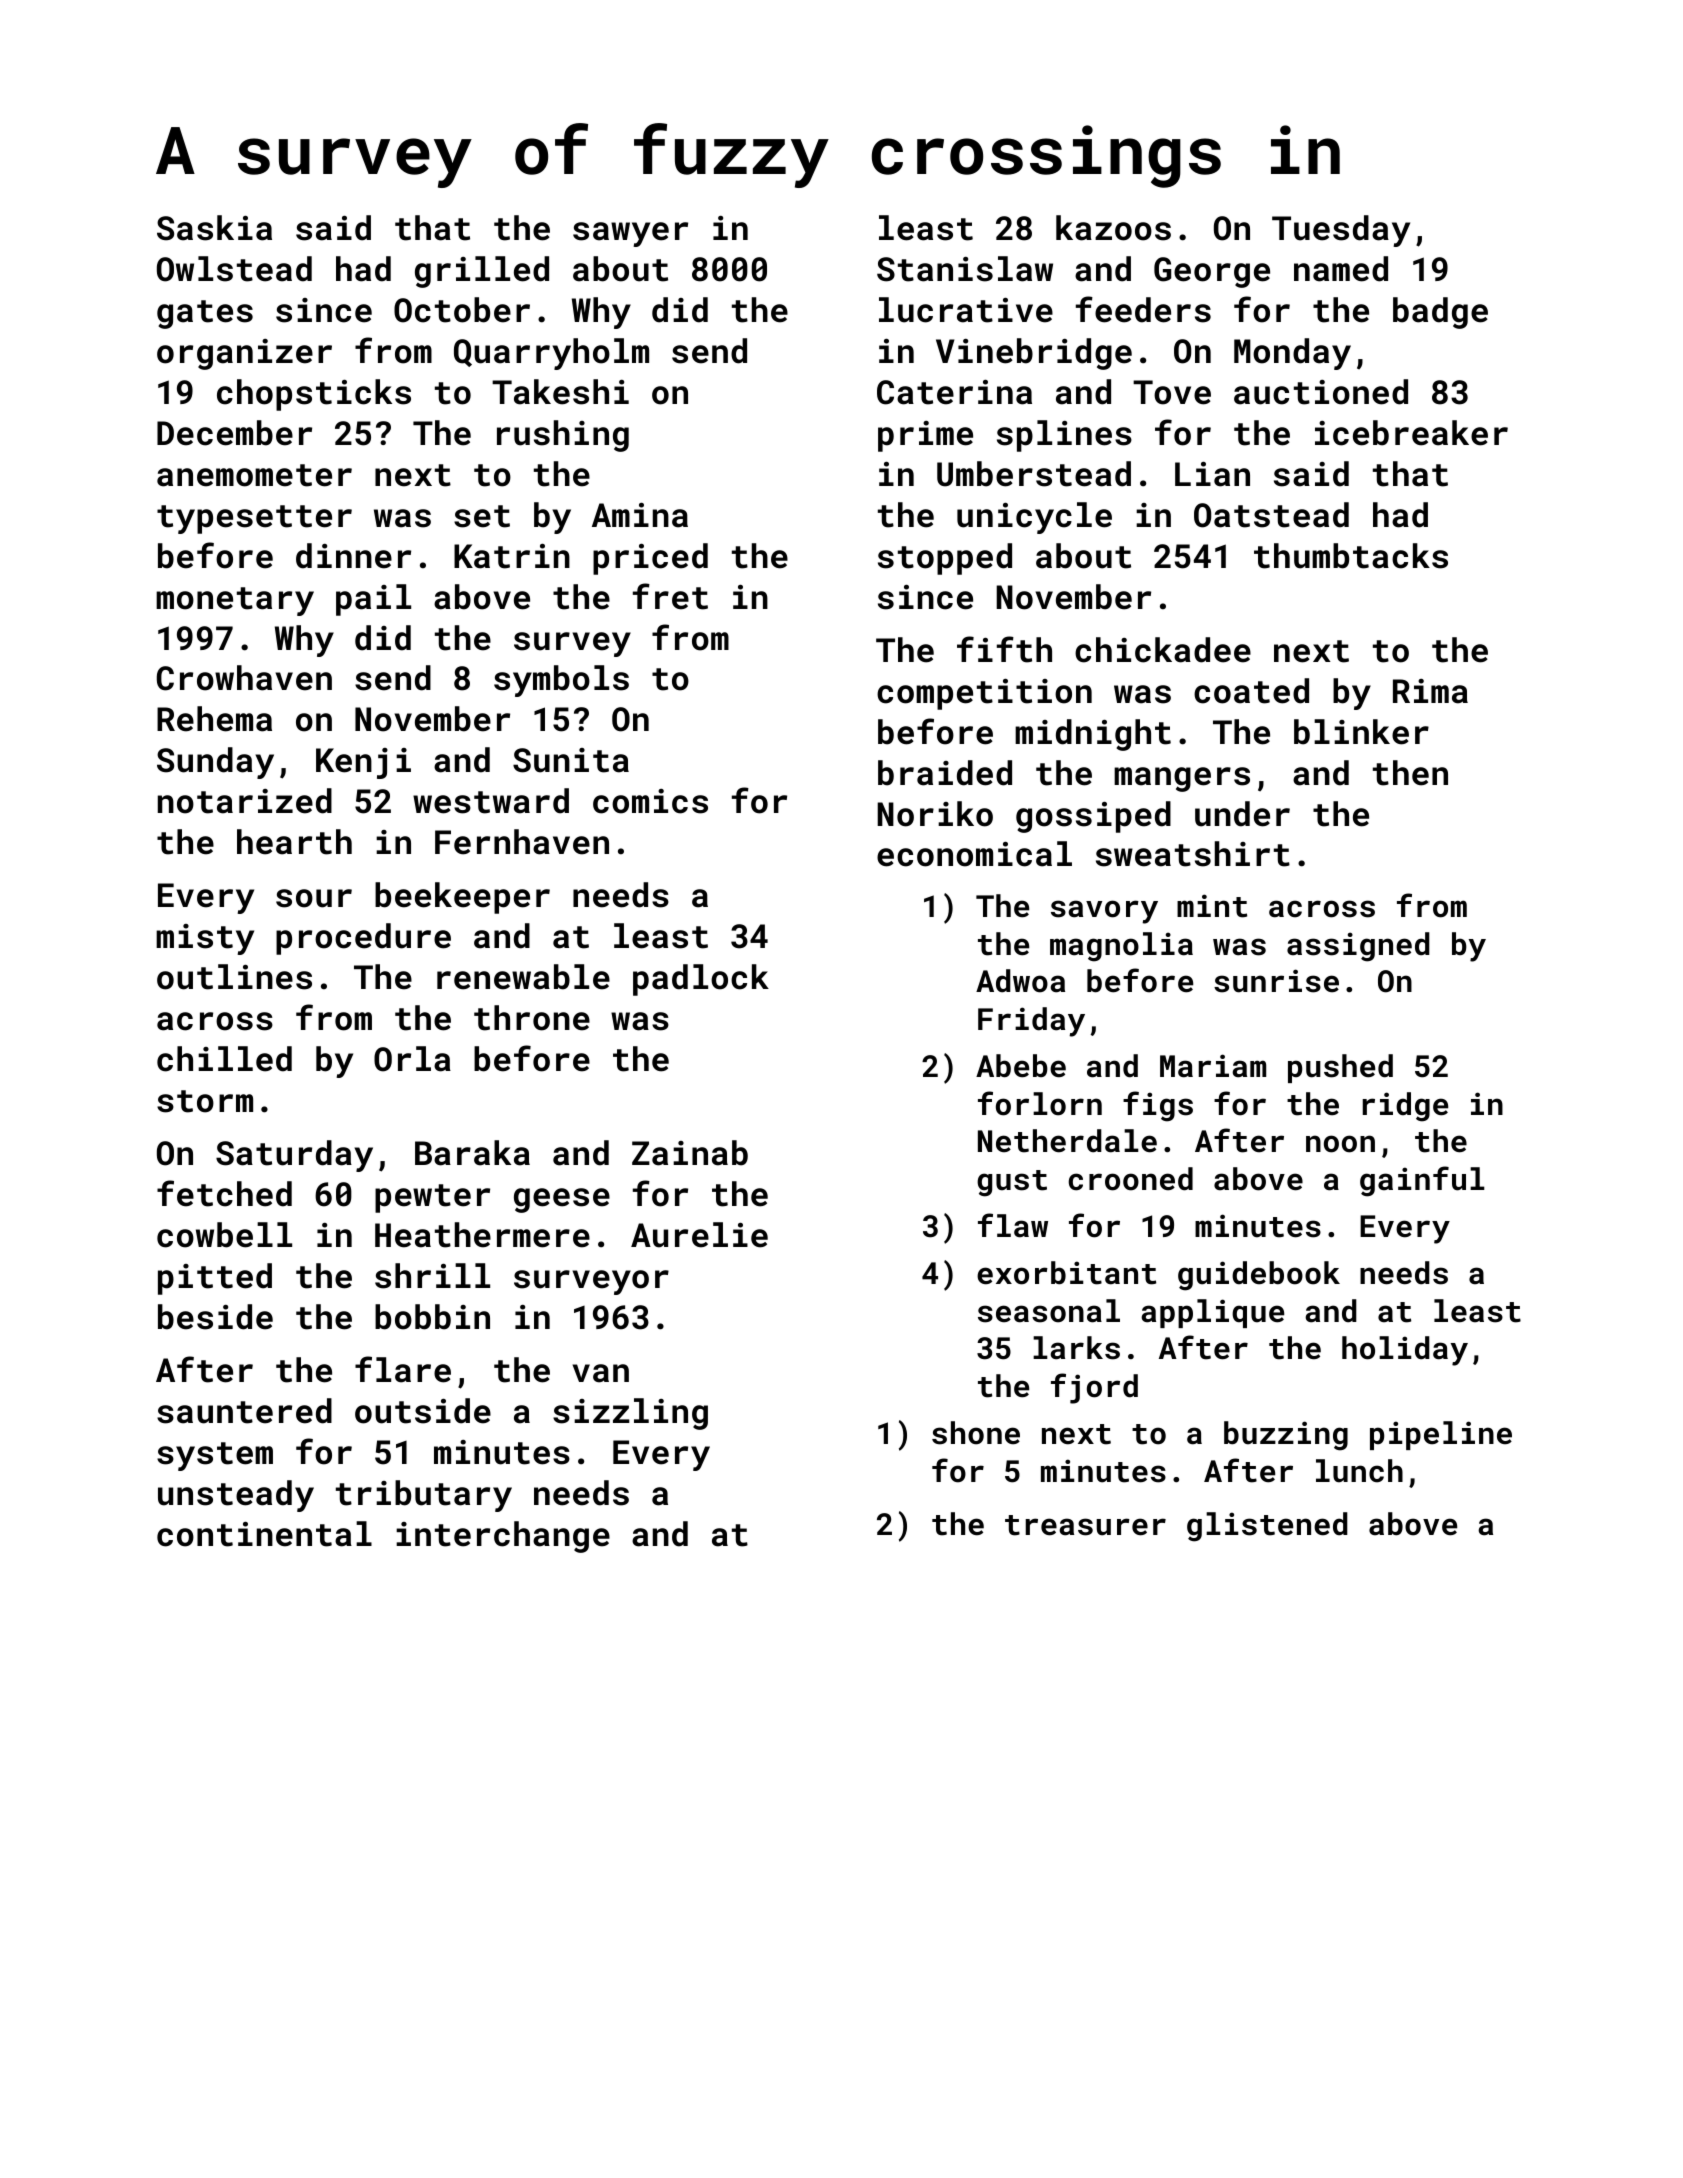  I want to click on treasurer, so click(1085, 1525).
